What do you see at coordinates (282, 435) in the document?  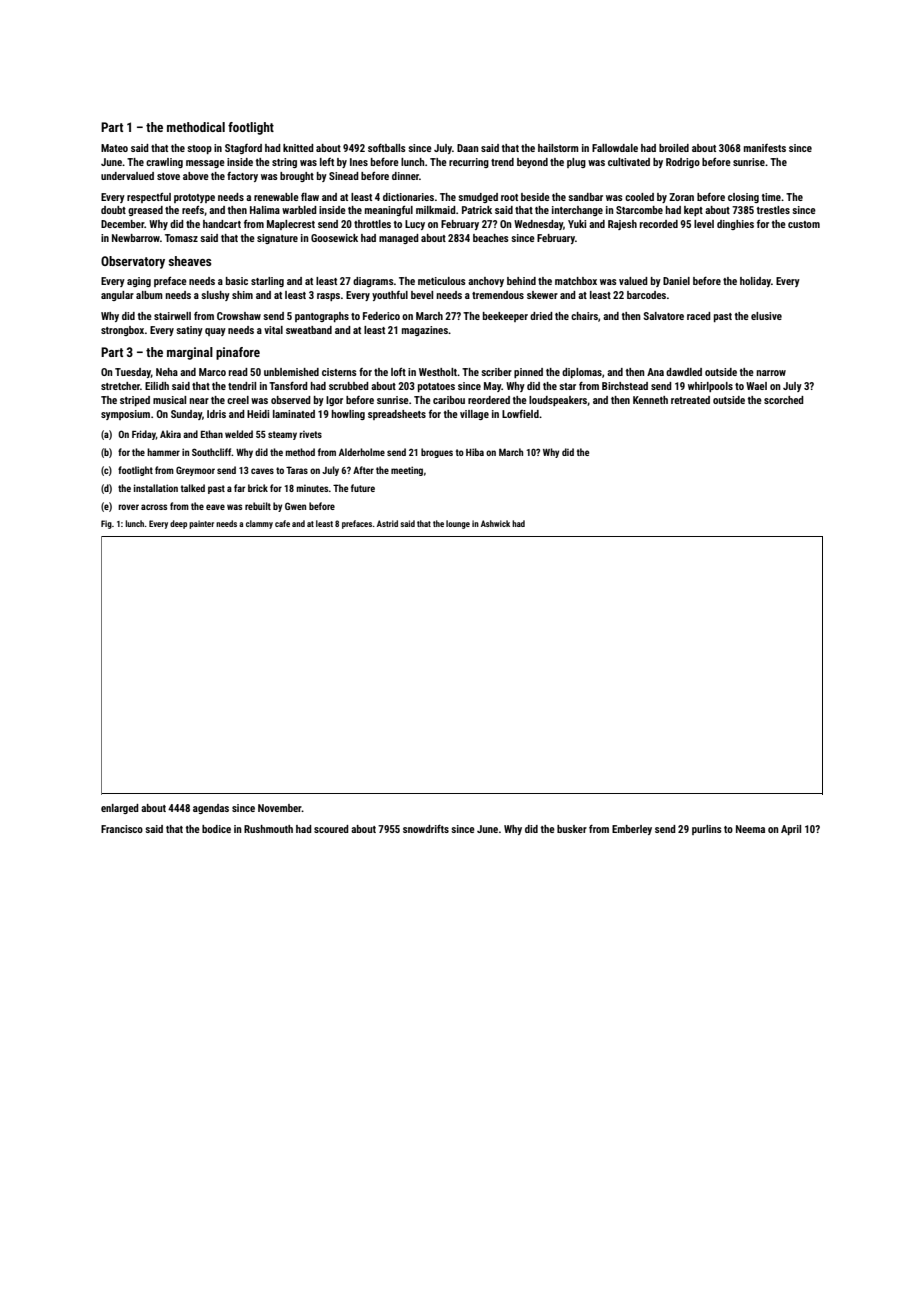 I see `steamy` at bounding box center [282, 435].
